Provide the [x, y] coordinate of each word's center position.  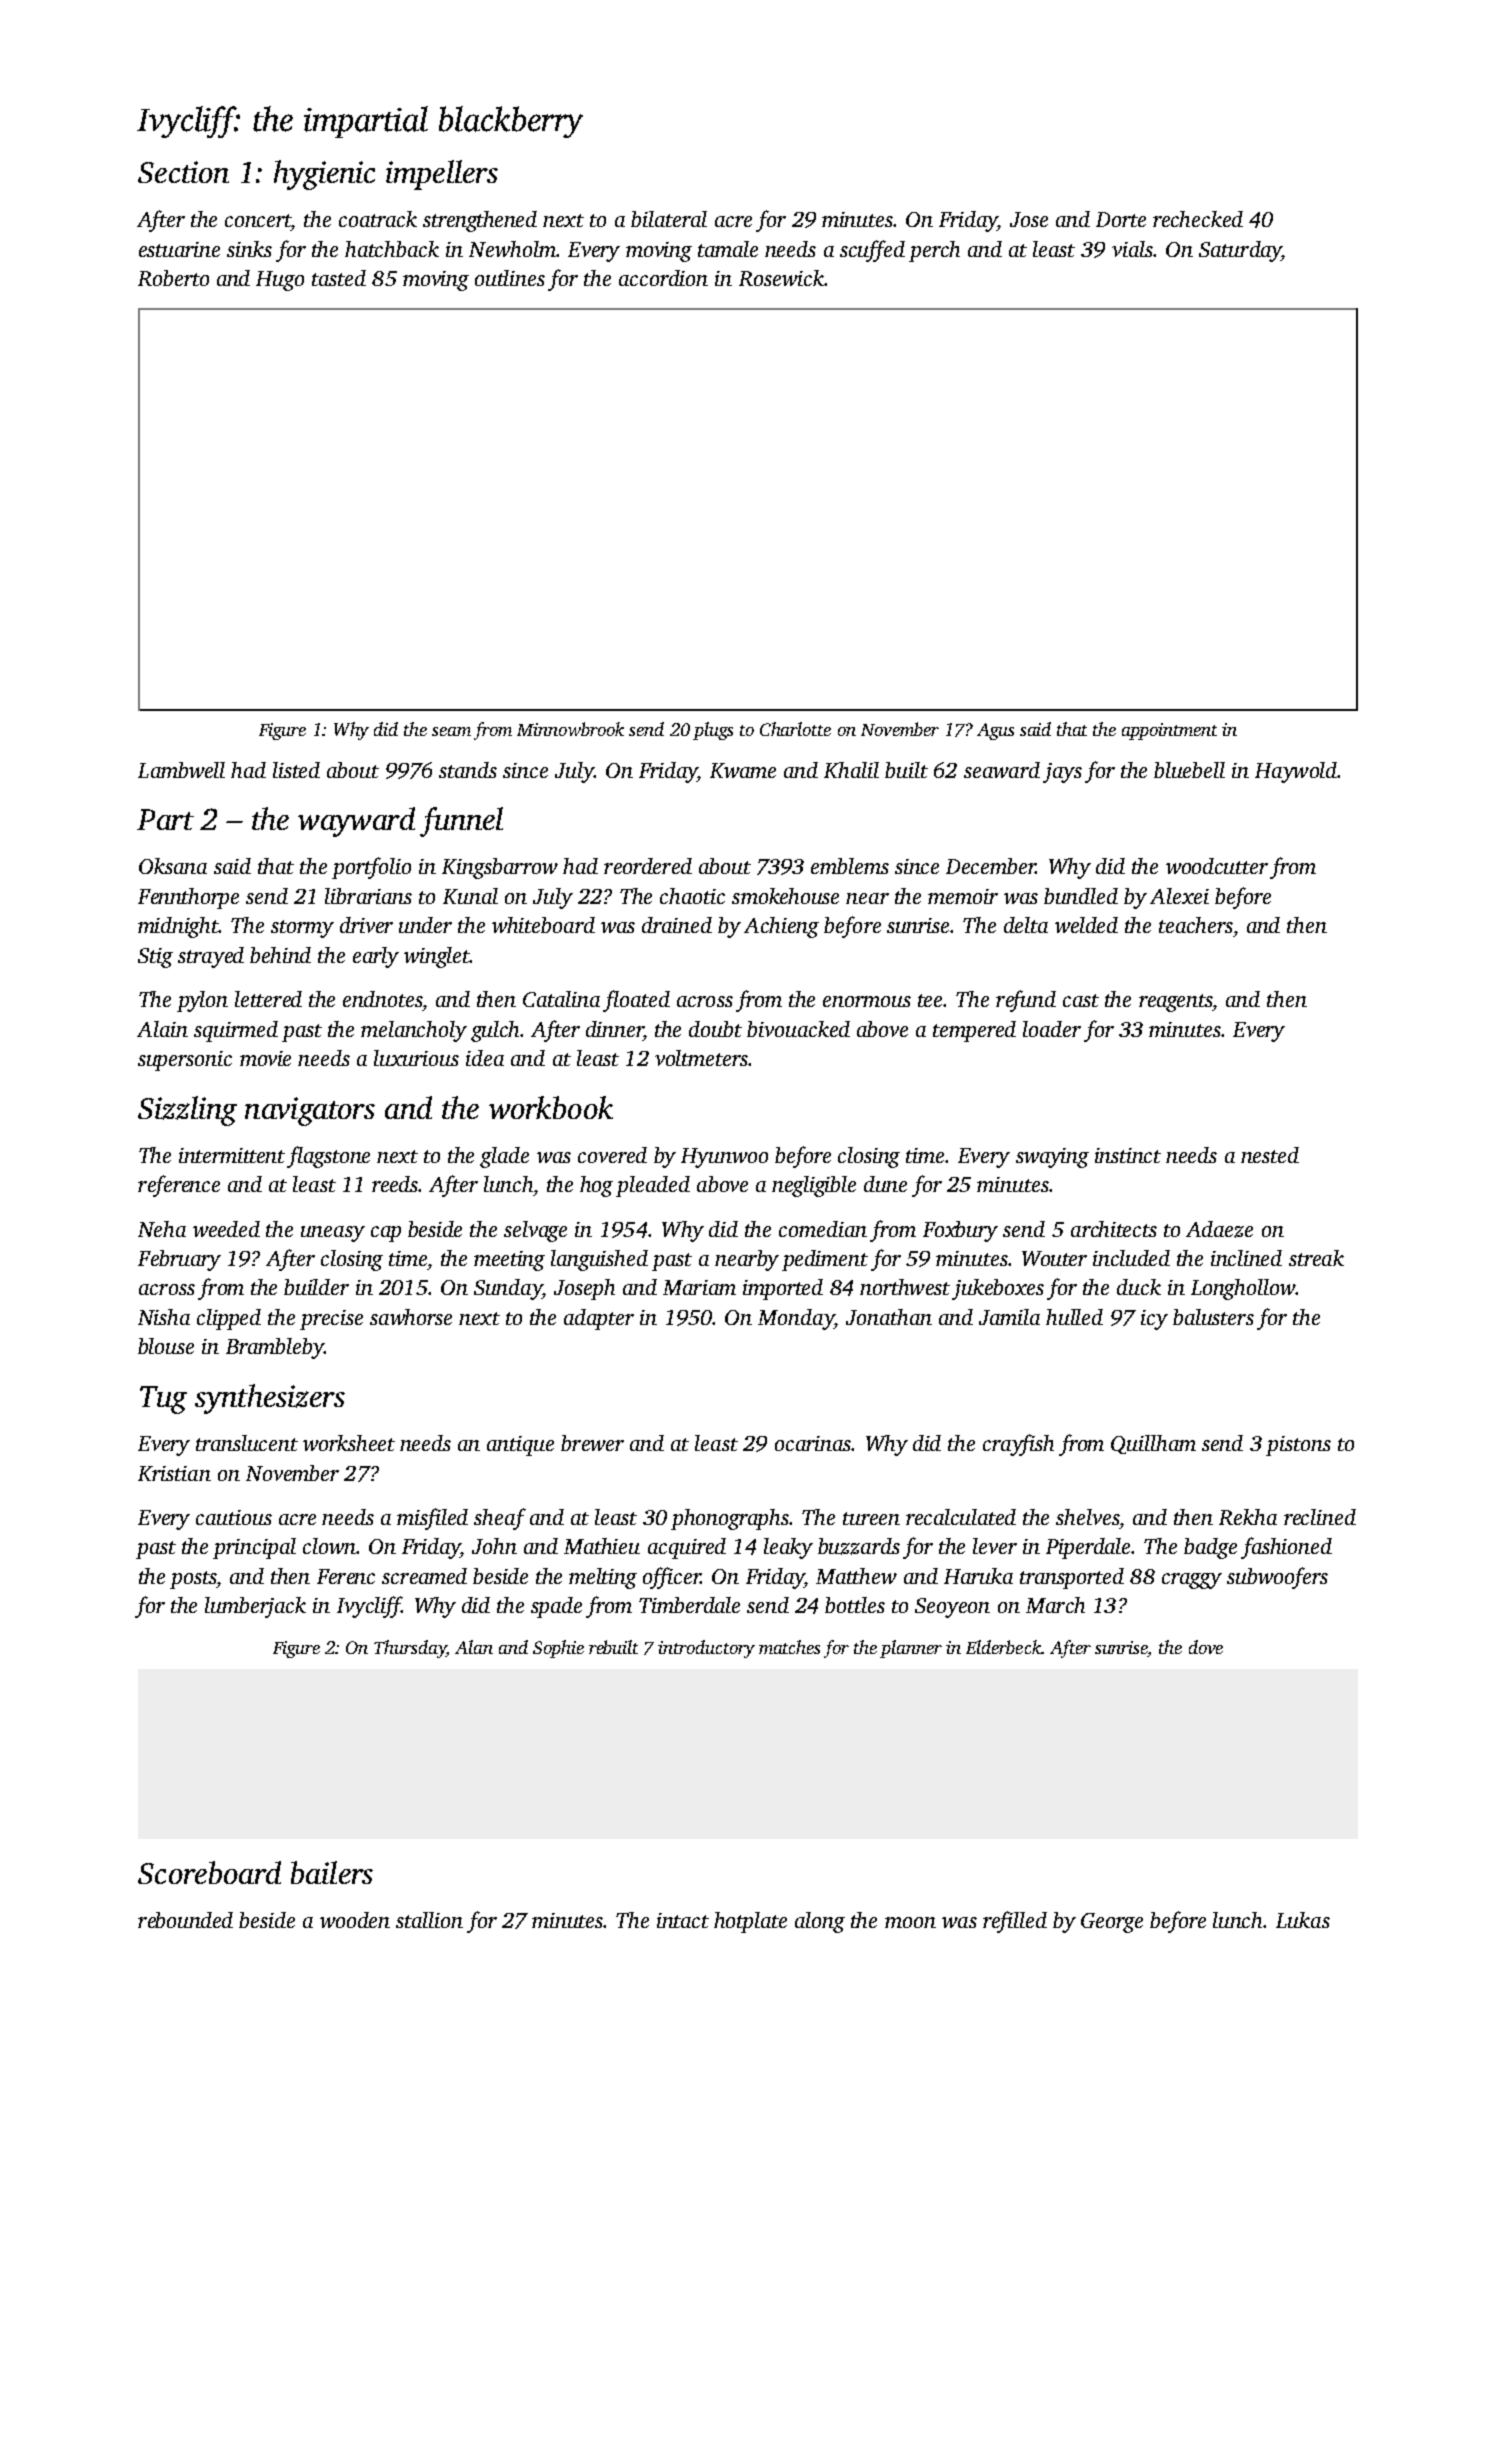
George [1112, 1923]
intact [683, 1920]
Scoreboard [209, 1872]
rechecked [1198, 219]
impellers [442, 175]
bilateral [669, 219]
